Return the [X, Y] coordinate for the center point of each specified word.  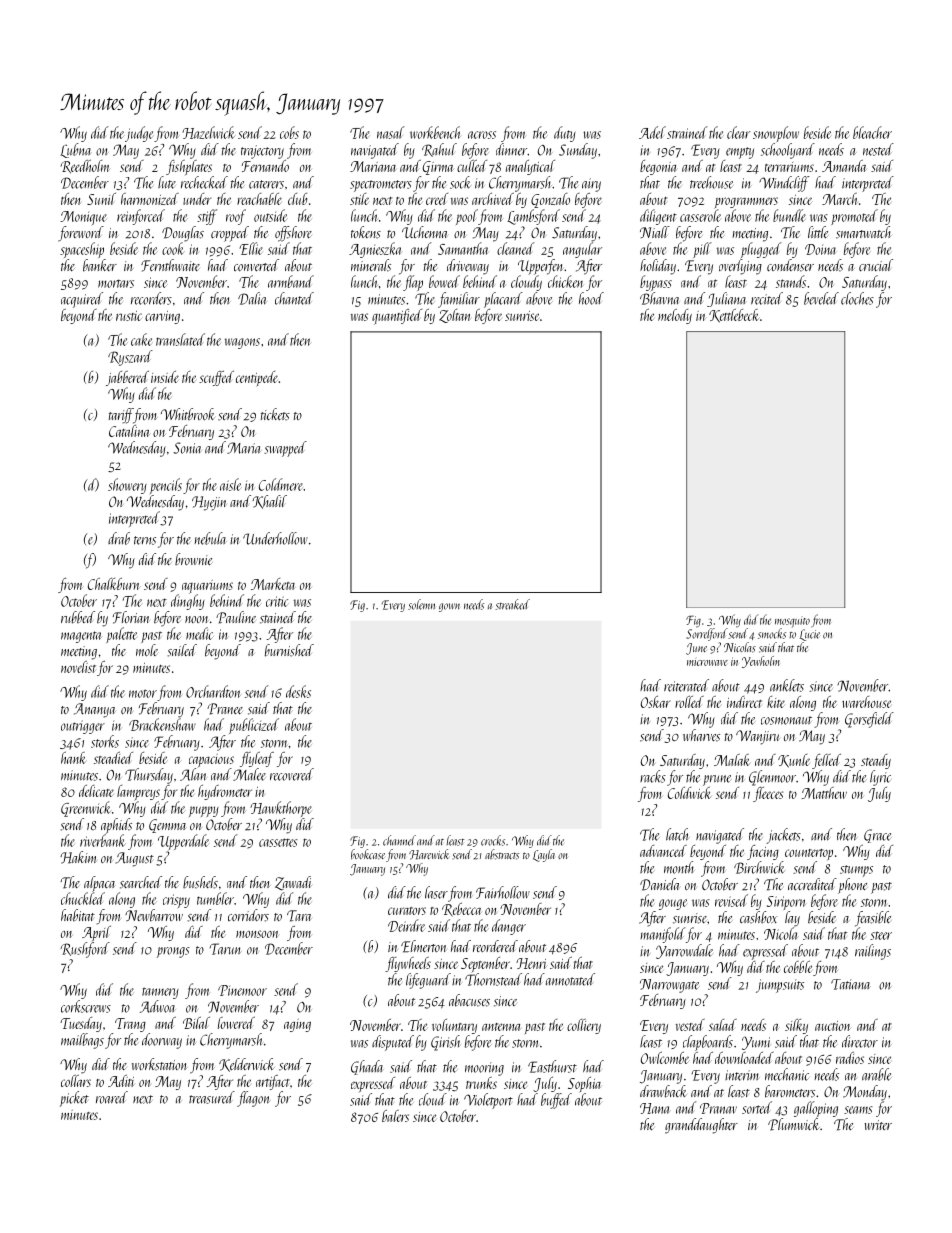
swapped [285, 449]
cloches [857, 298]
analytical [530, 167]
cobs [289, 132]
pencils [166, 486]
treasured [212, 1097]
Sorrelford [707, 634]
